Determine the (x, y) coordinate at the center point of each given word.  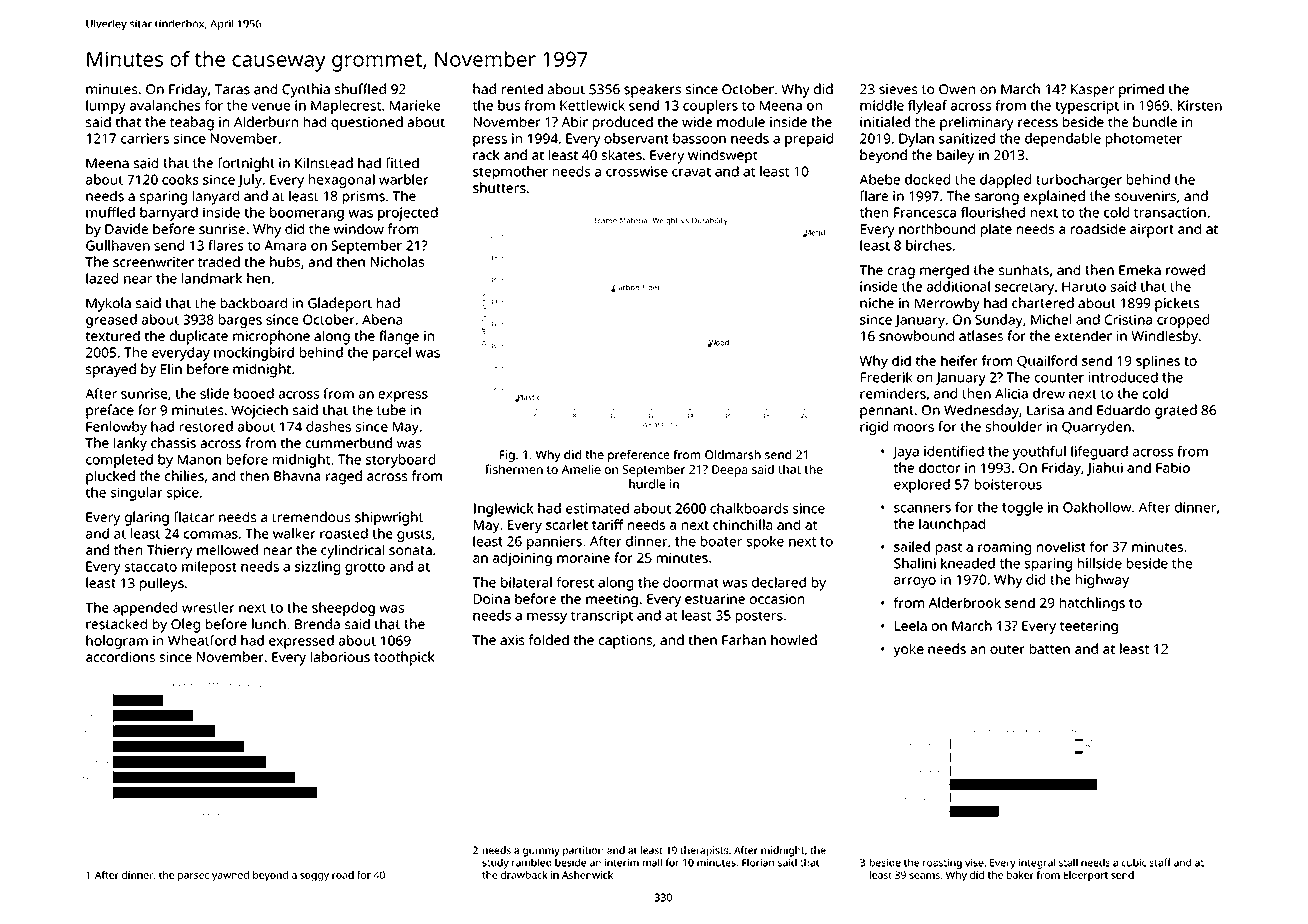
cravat (691, 172)
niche (877, 303)
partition (583, 851)
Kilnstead (324, 163)
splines (1158, 362)
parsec (193, 877)
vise (974, 863)
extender (1083, 335)
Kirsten (1200, 105)
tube (391, 410)
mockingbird (254, 354)
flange (399, 337)
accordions (120, 656)
